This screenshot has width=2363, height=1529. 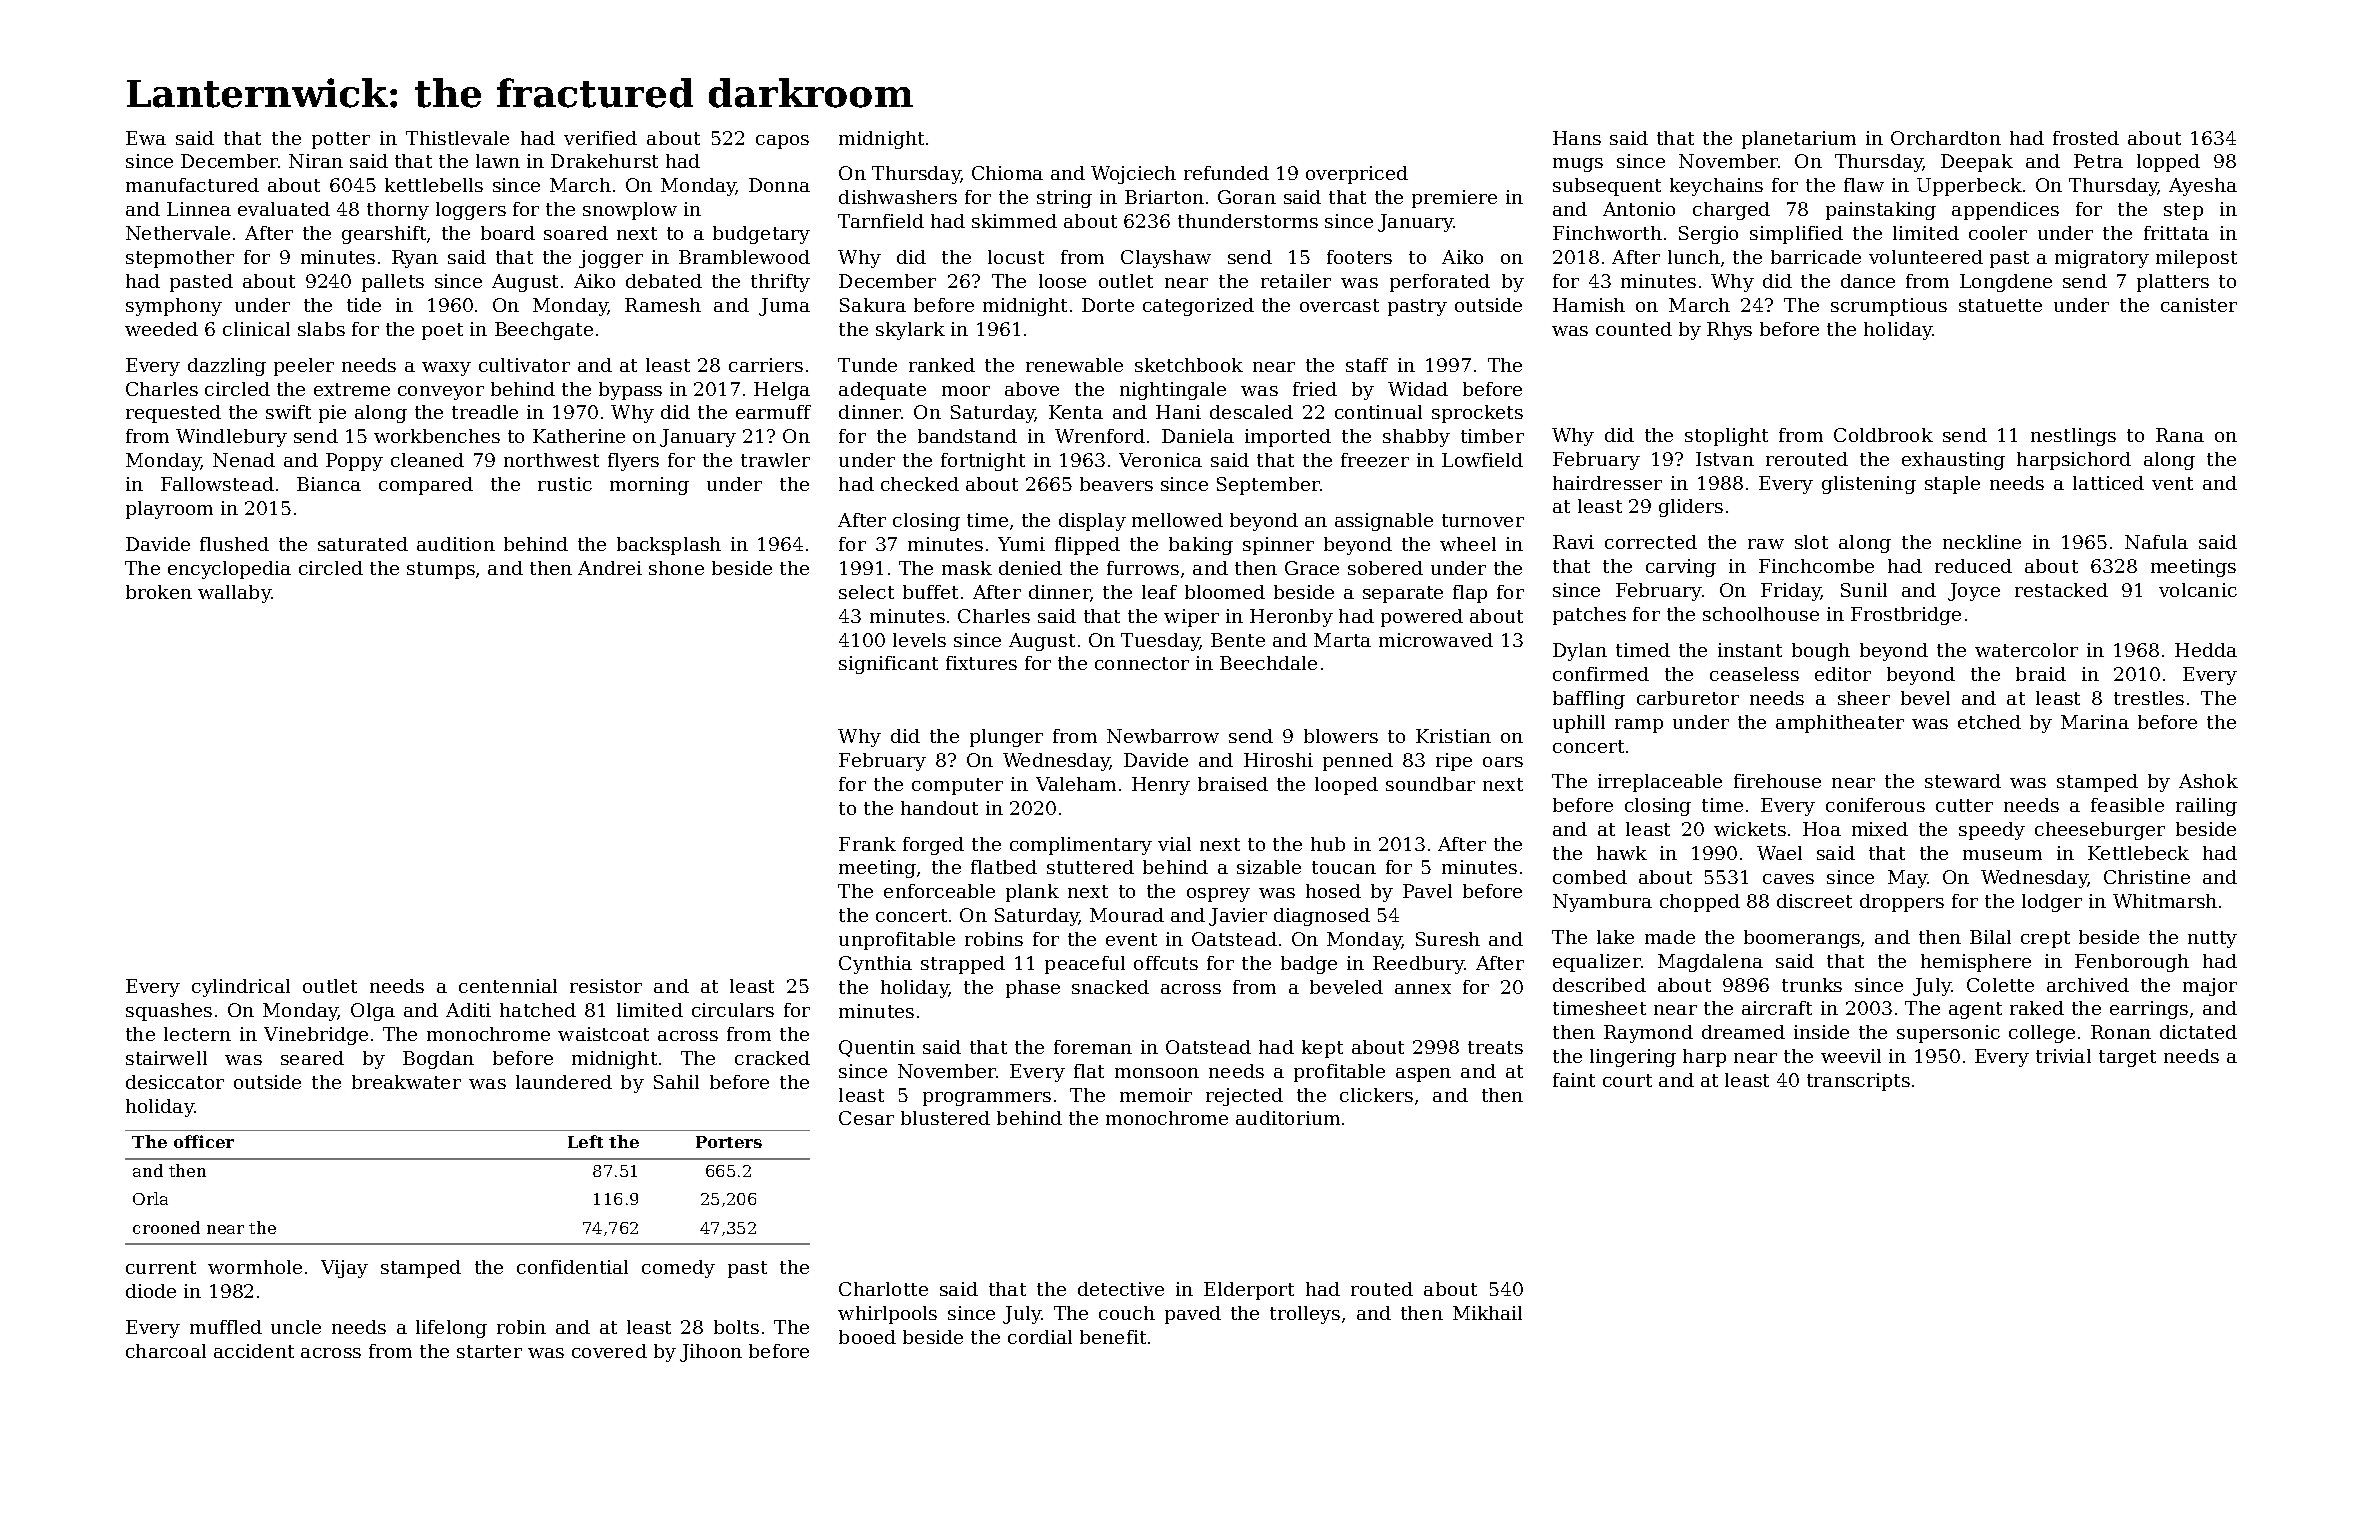 What do you see at coordinates (1418, 389) in the screenshot?
I see `Widad` at bounding box center [1418, 389].
